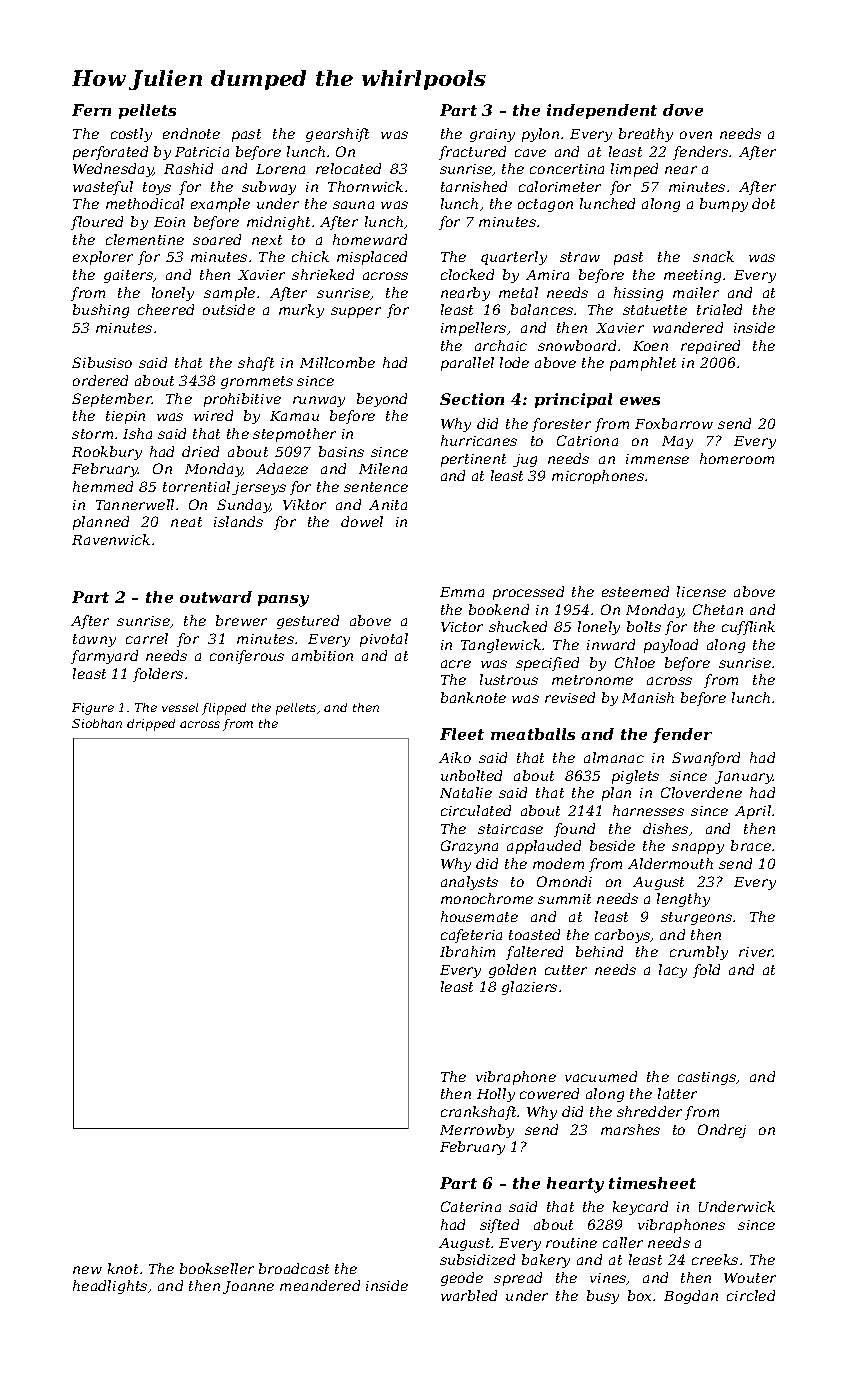 This image has height=1400, width=849. I want to click on Fern, so click(91, 110).
